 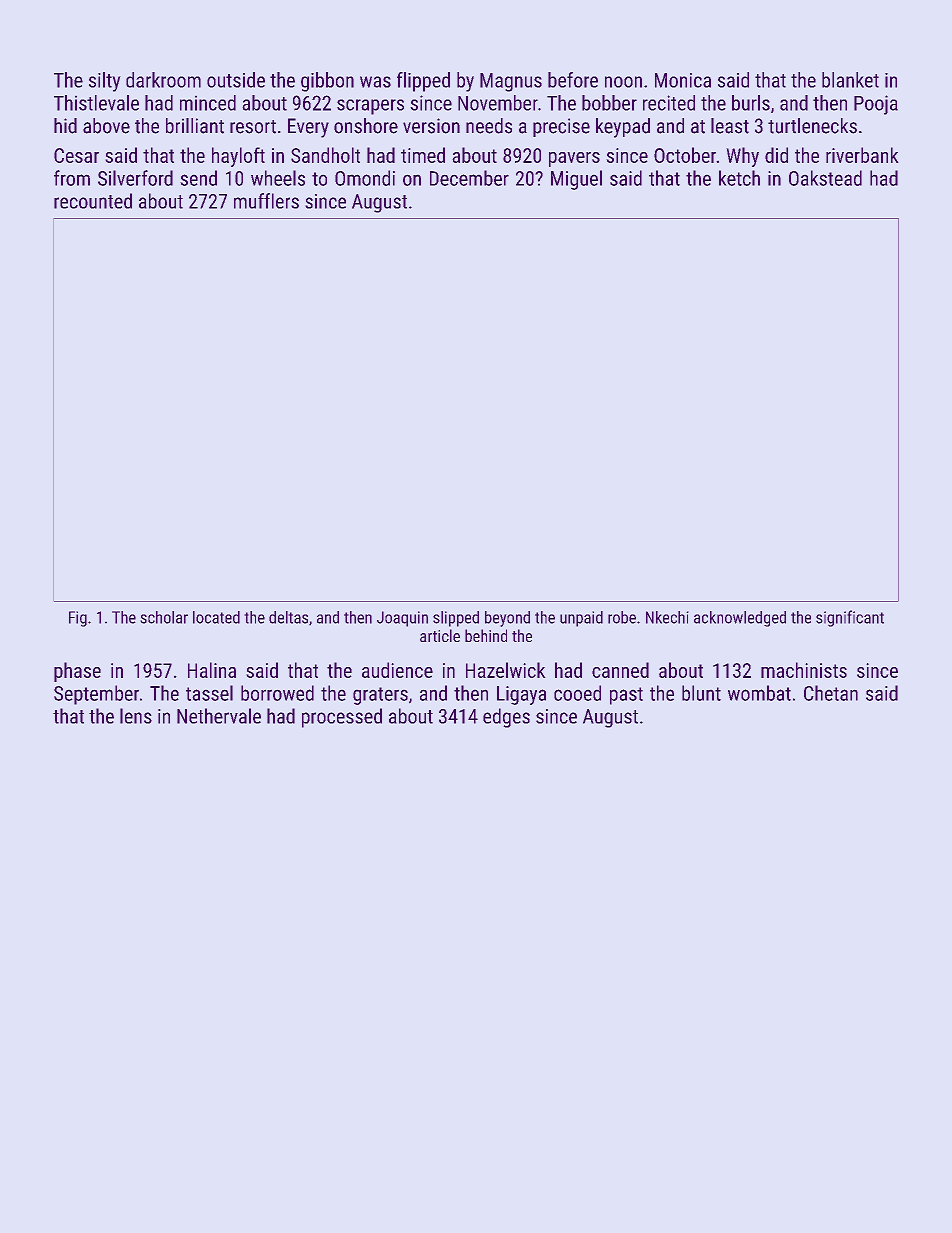 What do you see at coordinates (574, 159) in the image?
I see `pavers` at bounding box center [574, 159].
